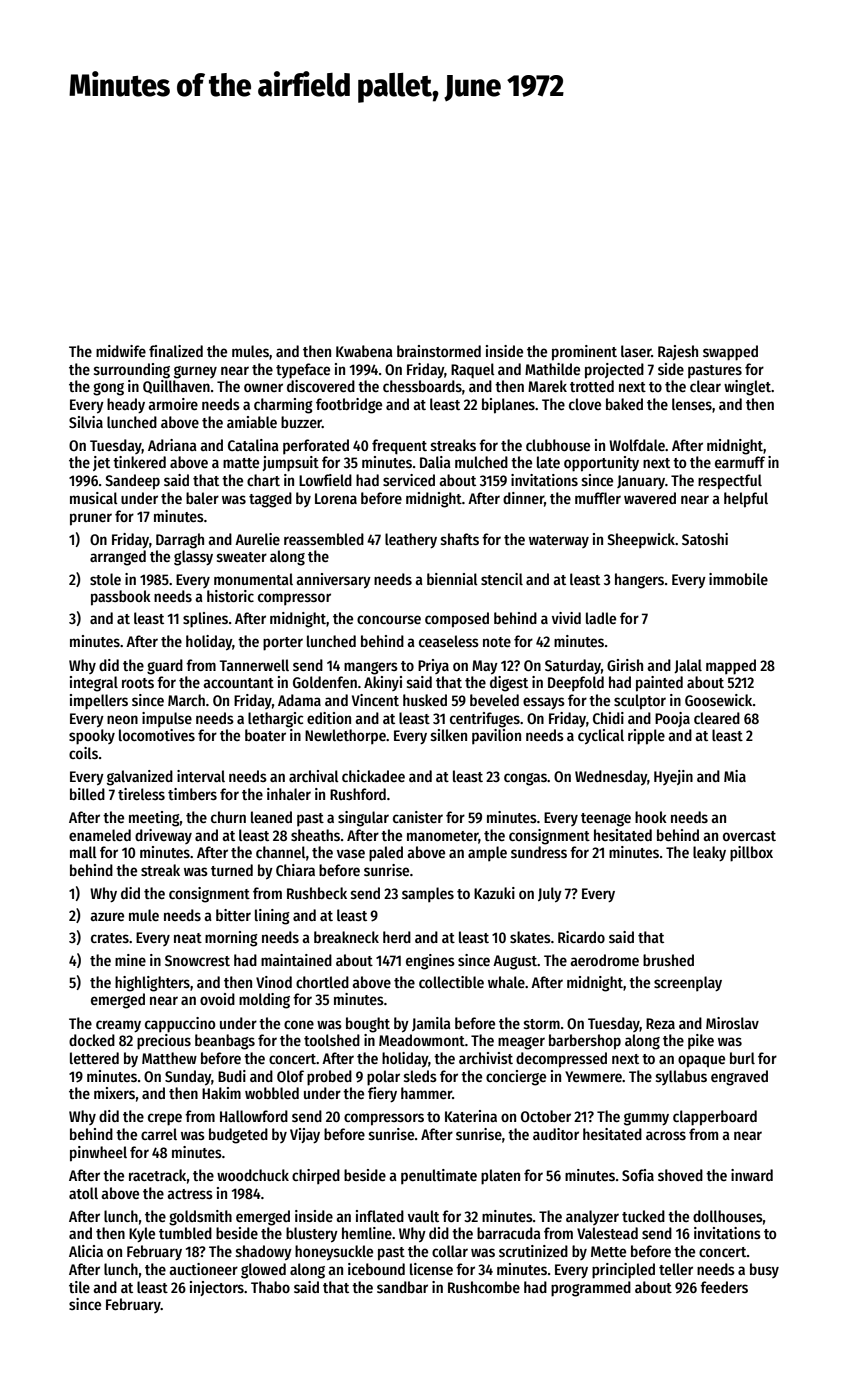 The height and width of the screenshot is (1400, 849). What do you see at coordinates (87, 794) in the screenshot?
I see `billed` at bounding box center [87, 794].
